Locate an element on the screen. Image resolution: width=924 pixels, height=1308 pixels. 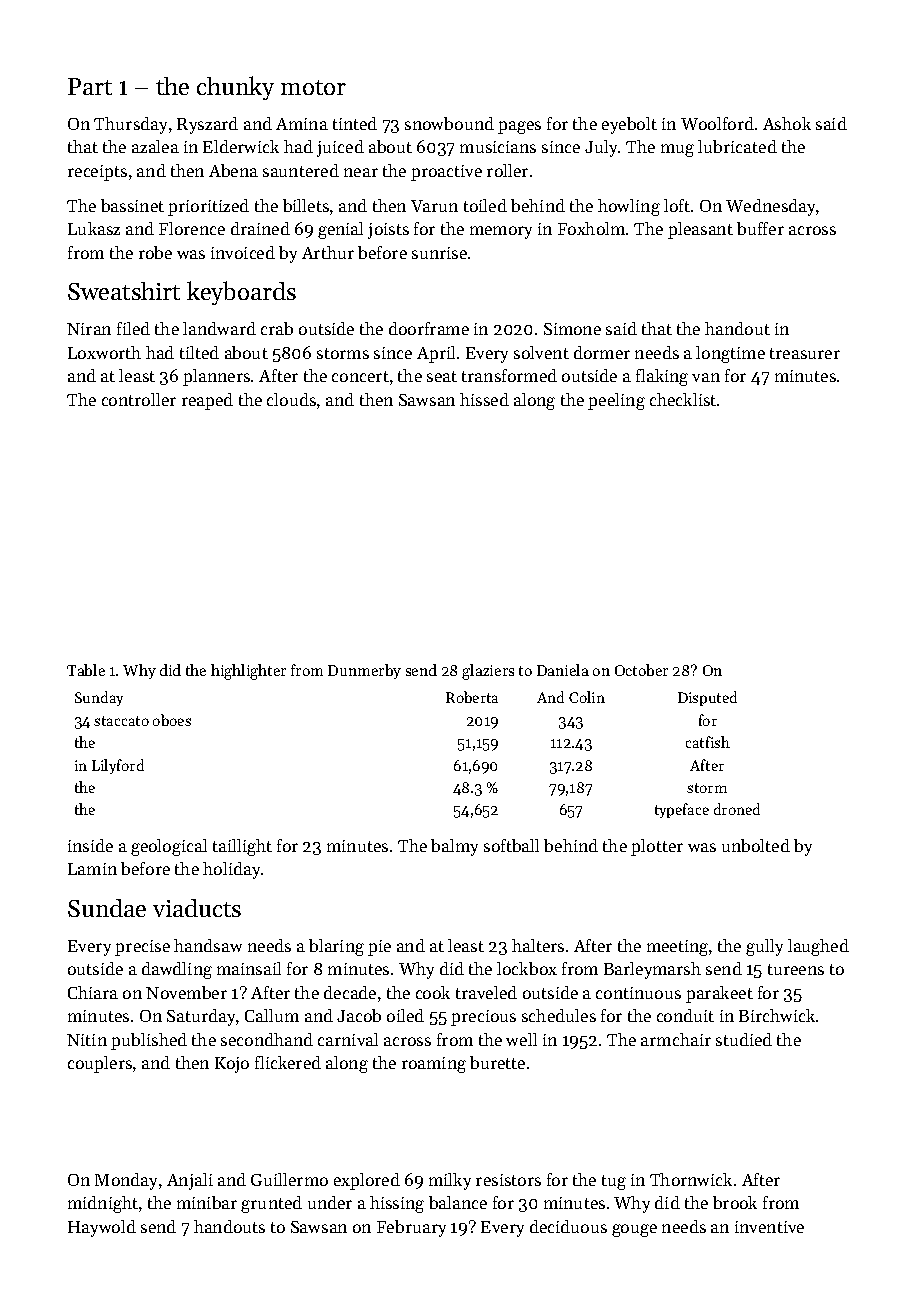
Callum is located at coordinates (272, 1015).
